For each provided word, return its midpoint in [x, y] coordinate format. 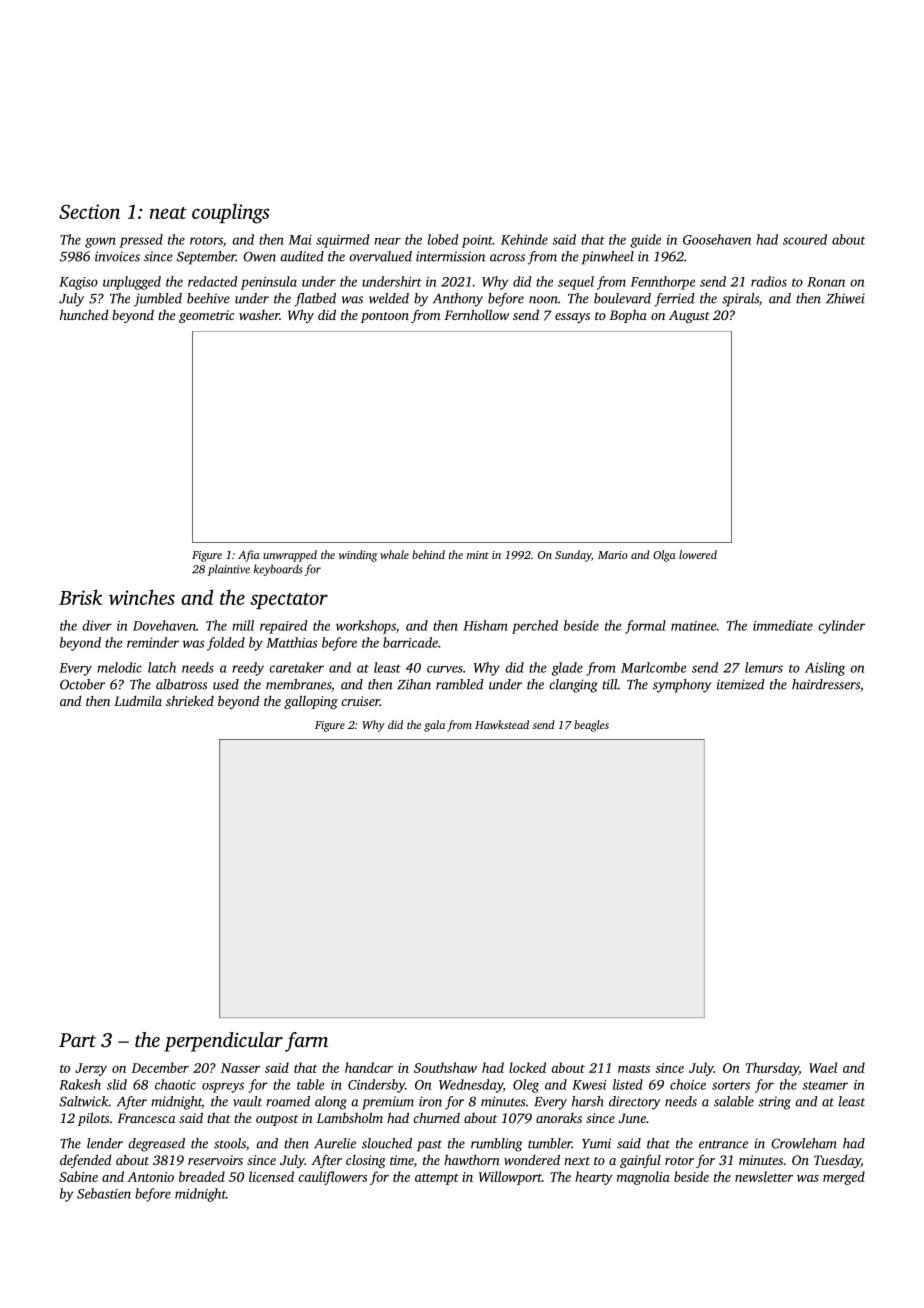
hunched [84, 314]
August [689, 316]
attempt [437, 1179]
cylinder [842, 627]
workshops [366, 627]
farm [306, 1042]
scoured [805, 239]
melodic [119, 667]
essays [572, 318]
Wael [823, 1067]
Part [77, 1040]
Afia [249, 556]
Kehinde [524, 239]
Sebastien [104, 1193]
